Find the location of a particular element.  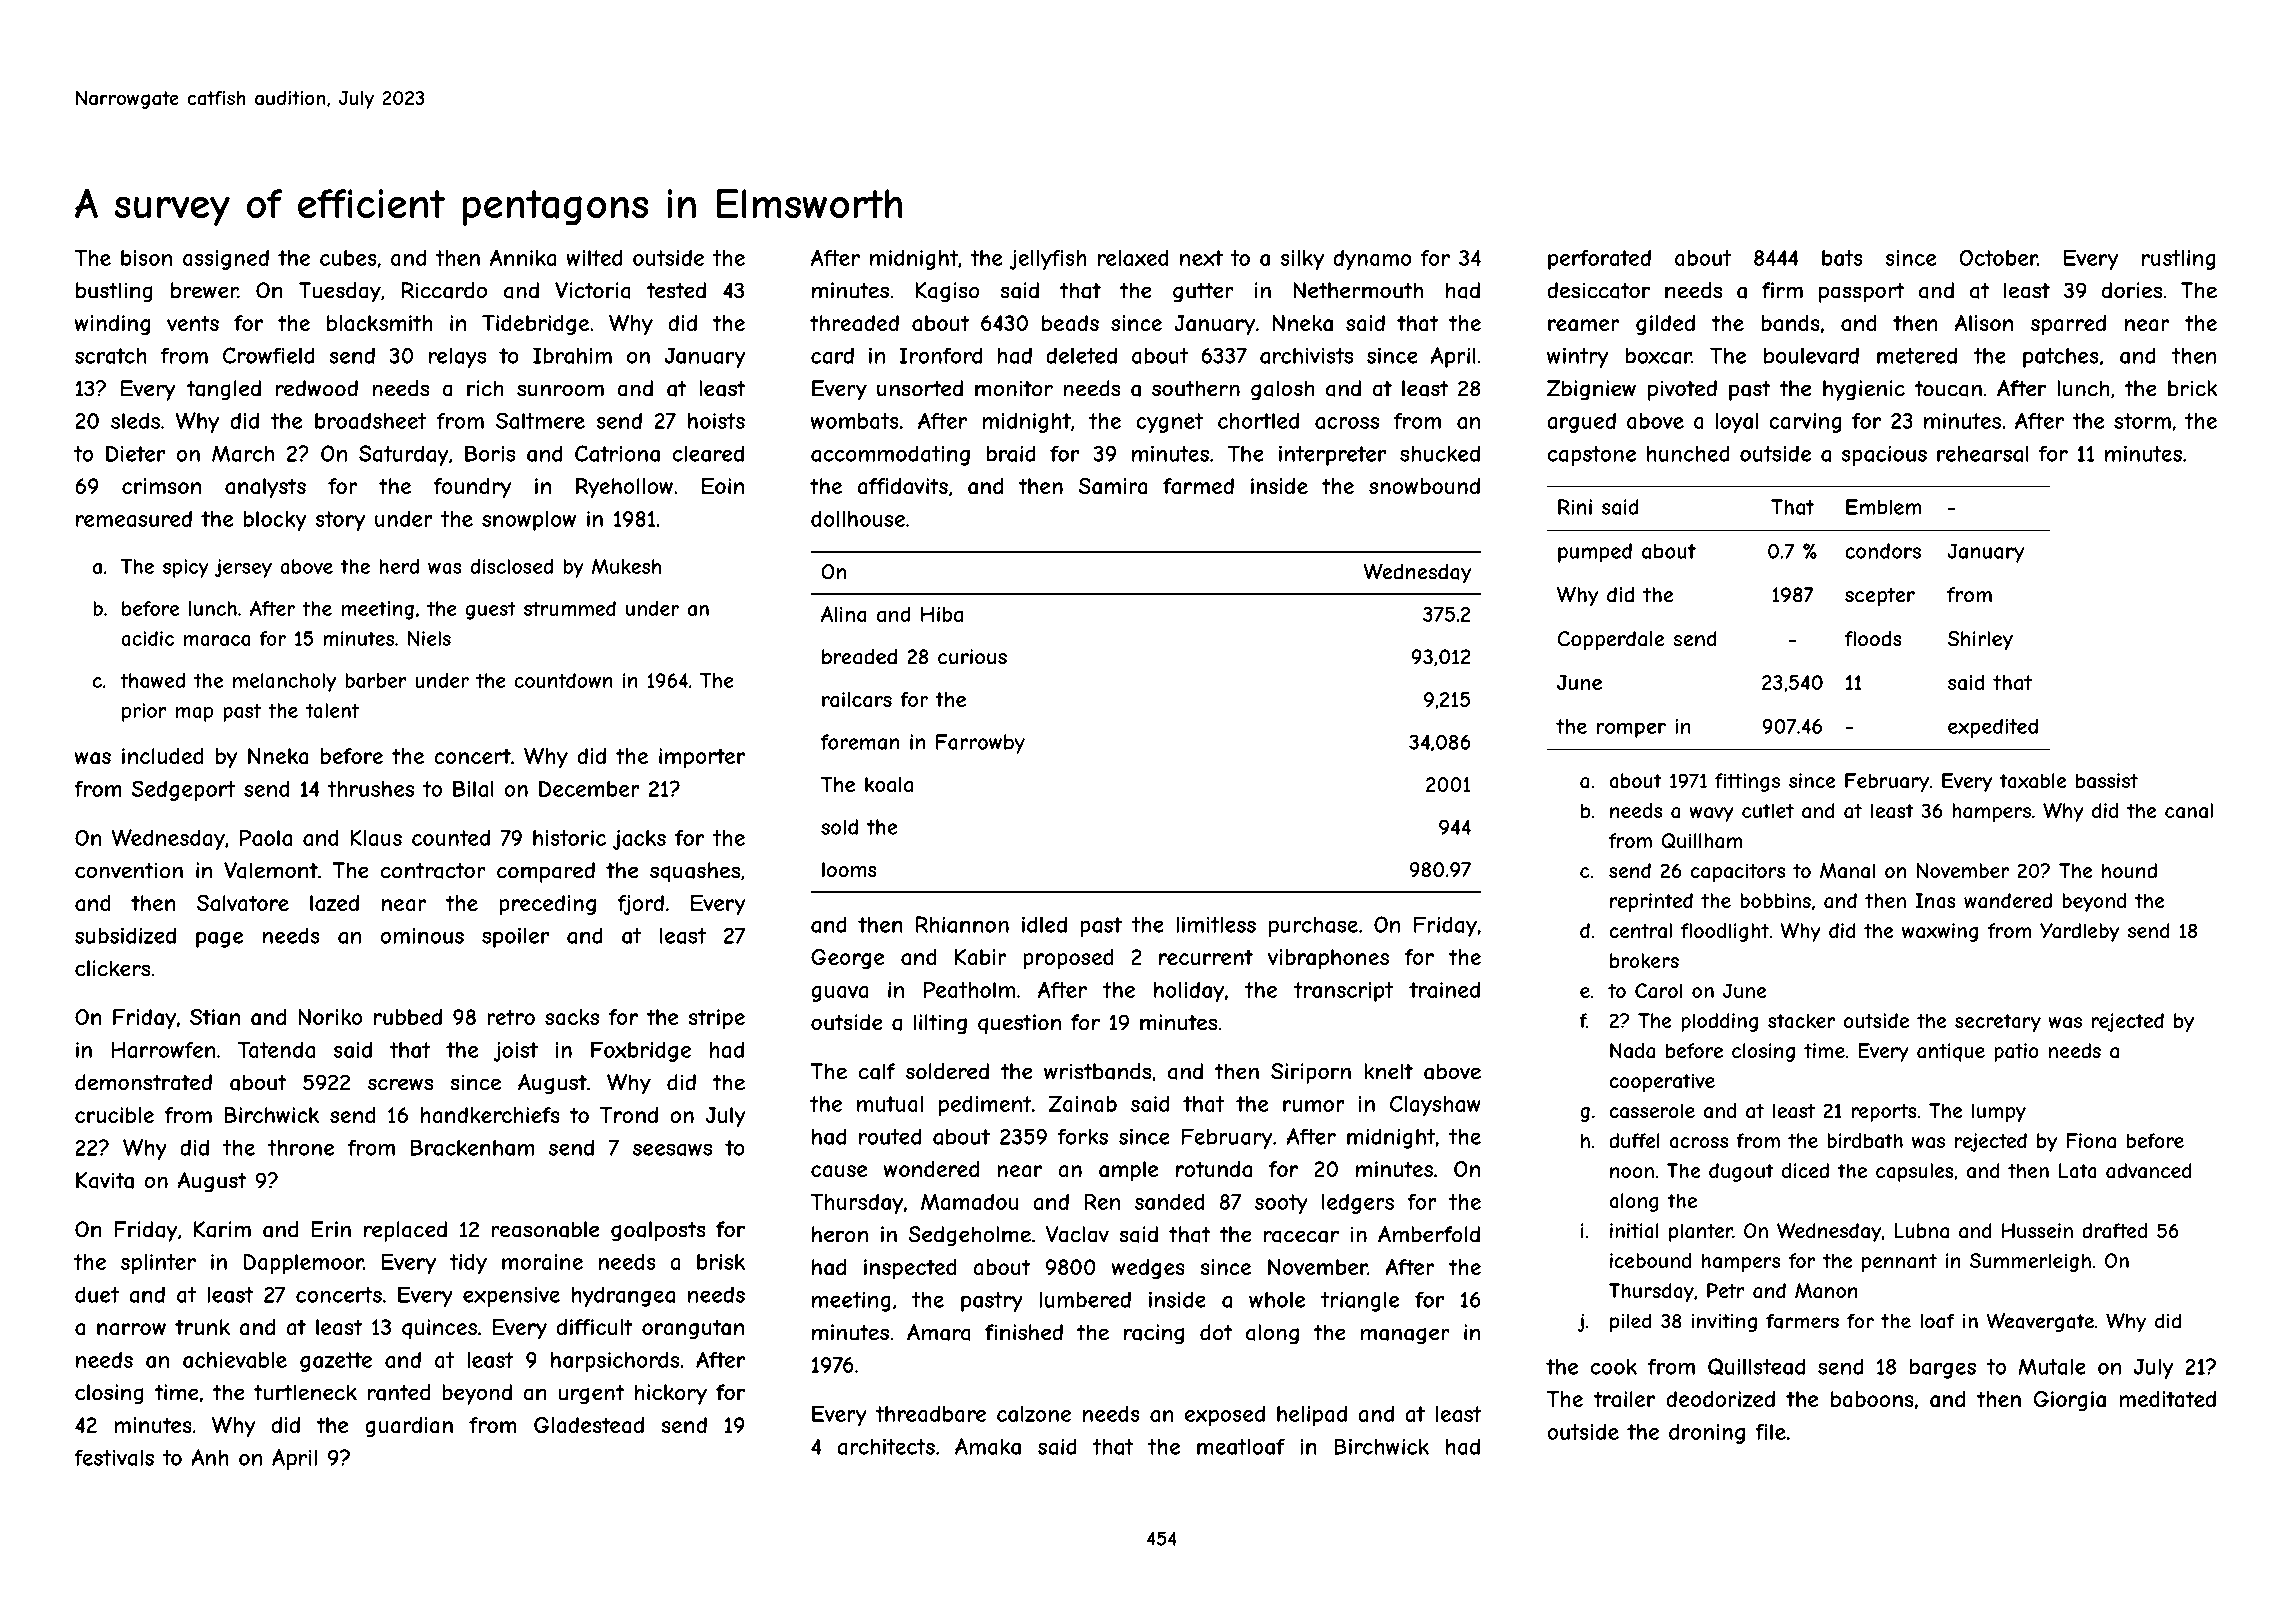

squashes is located at coordinates (695, 872).
